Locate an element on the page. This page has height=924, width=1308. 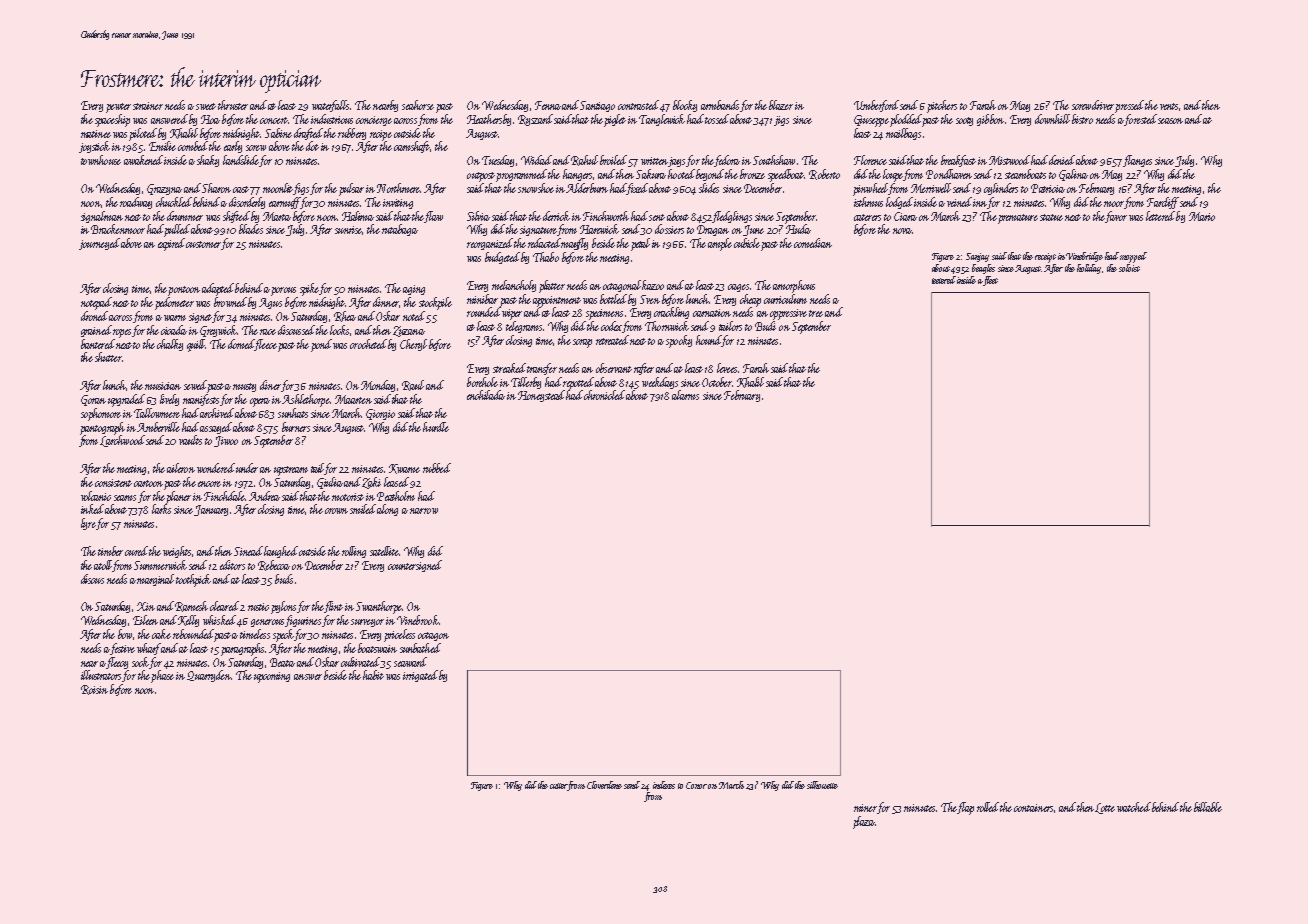
Fenna is located at coordinates (548, 105).
